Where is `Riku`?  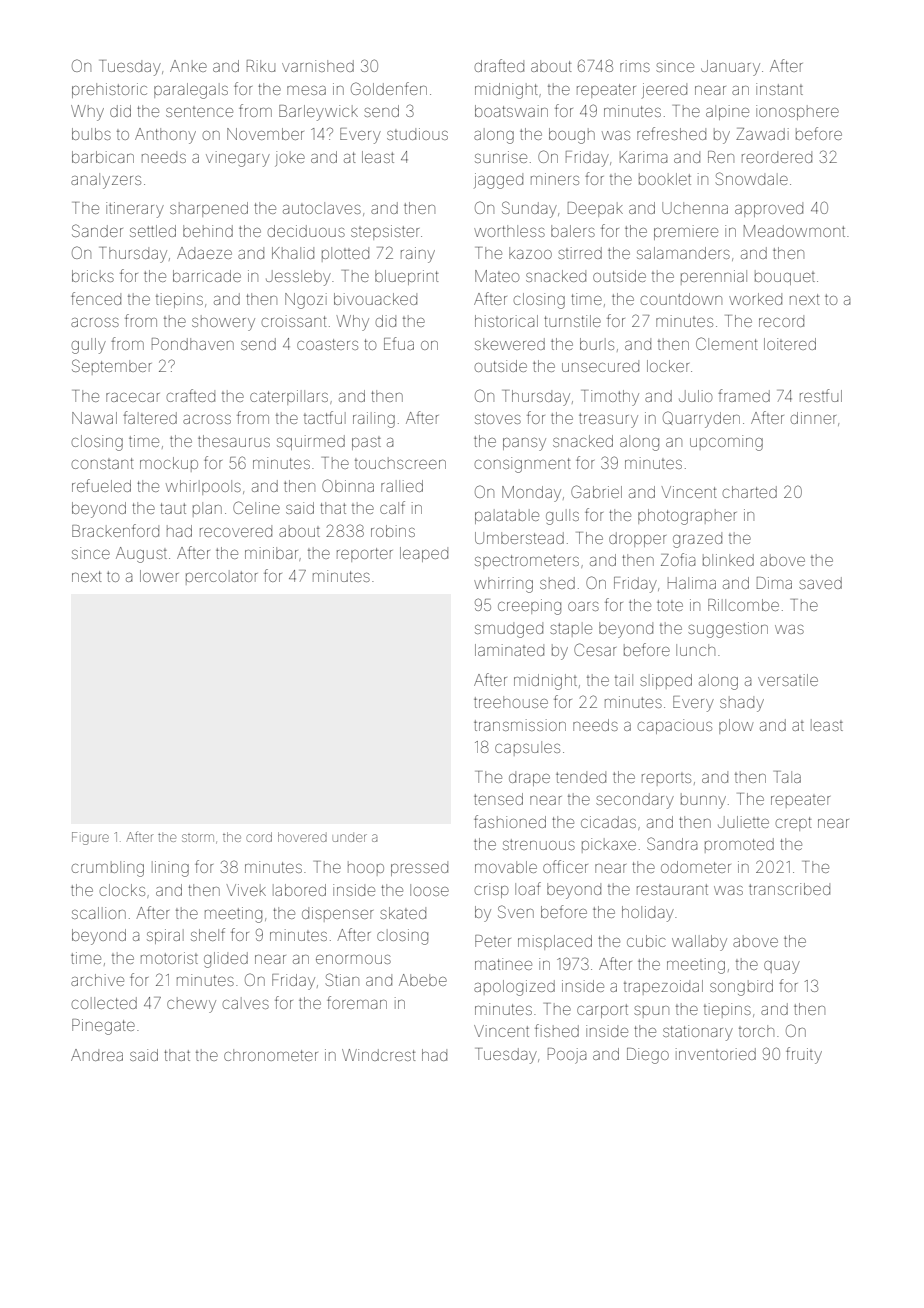
Riku is located at coordinates (261, 66).
